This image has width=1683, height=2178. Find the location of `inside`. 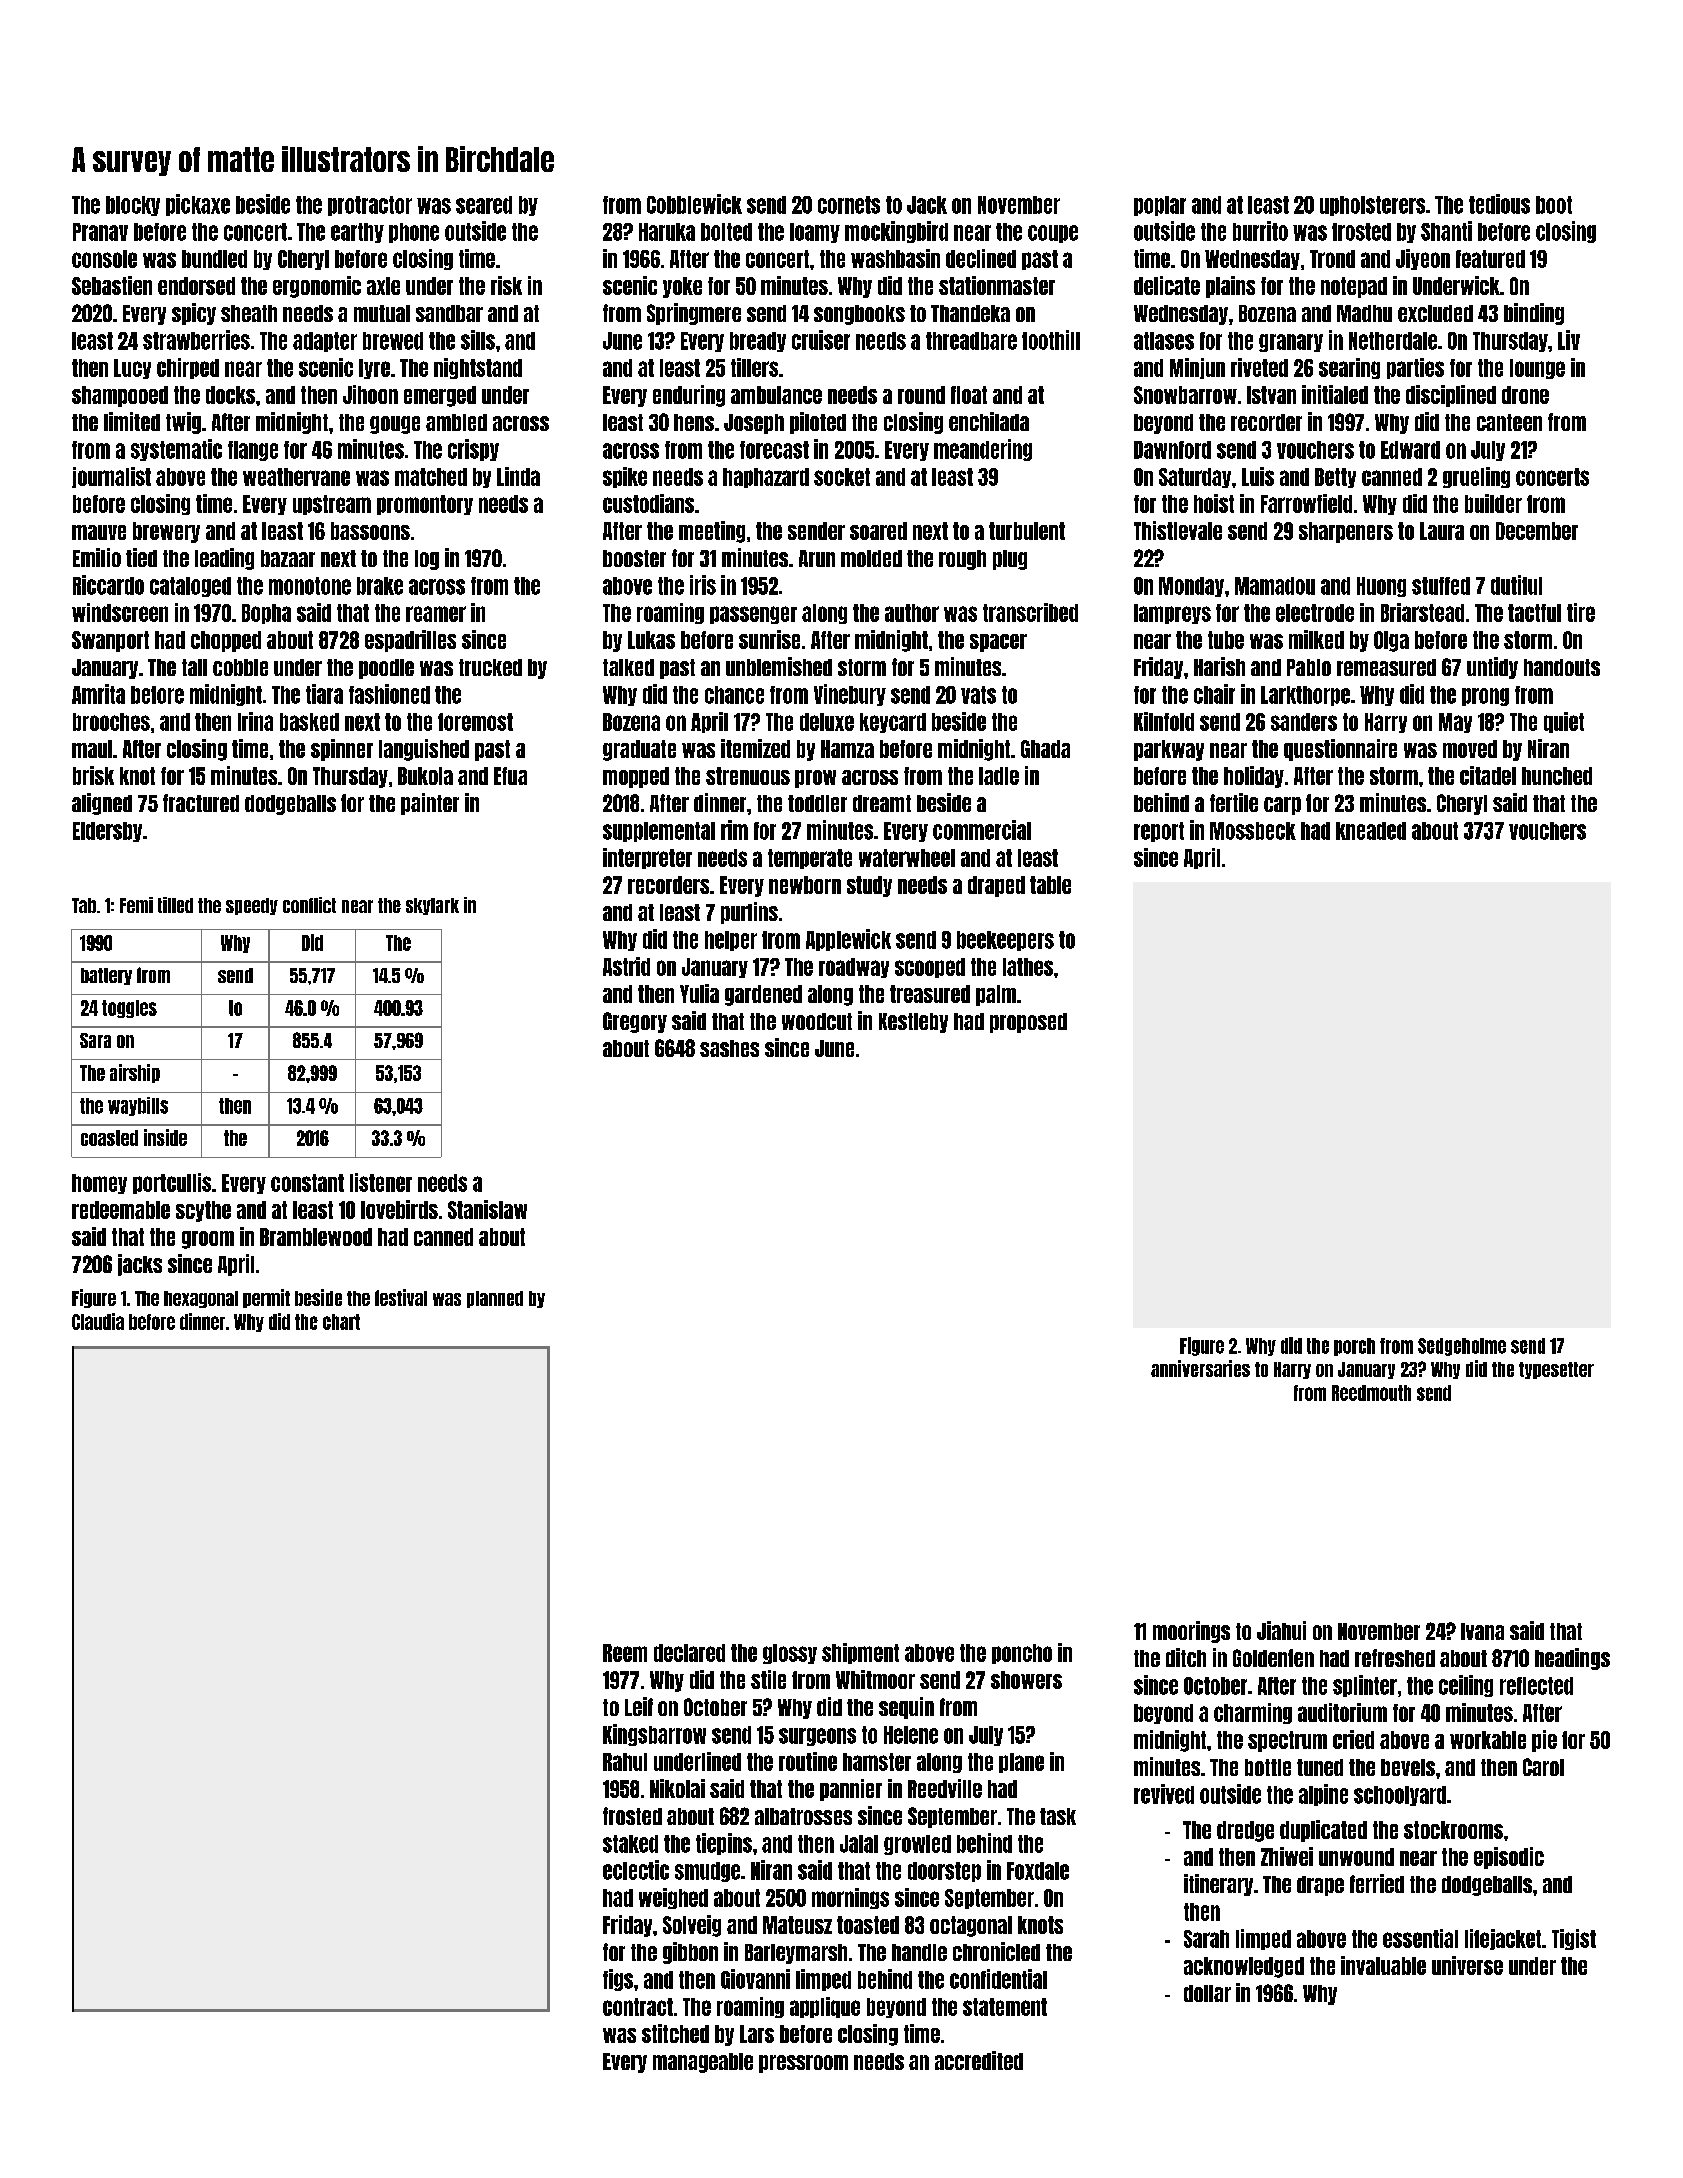

inside is located at coordinates (165, 1137).
